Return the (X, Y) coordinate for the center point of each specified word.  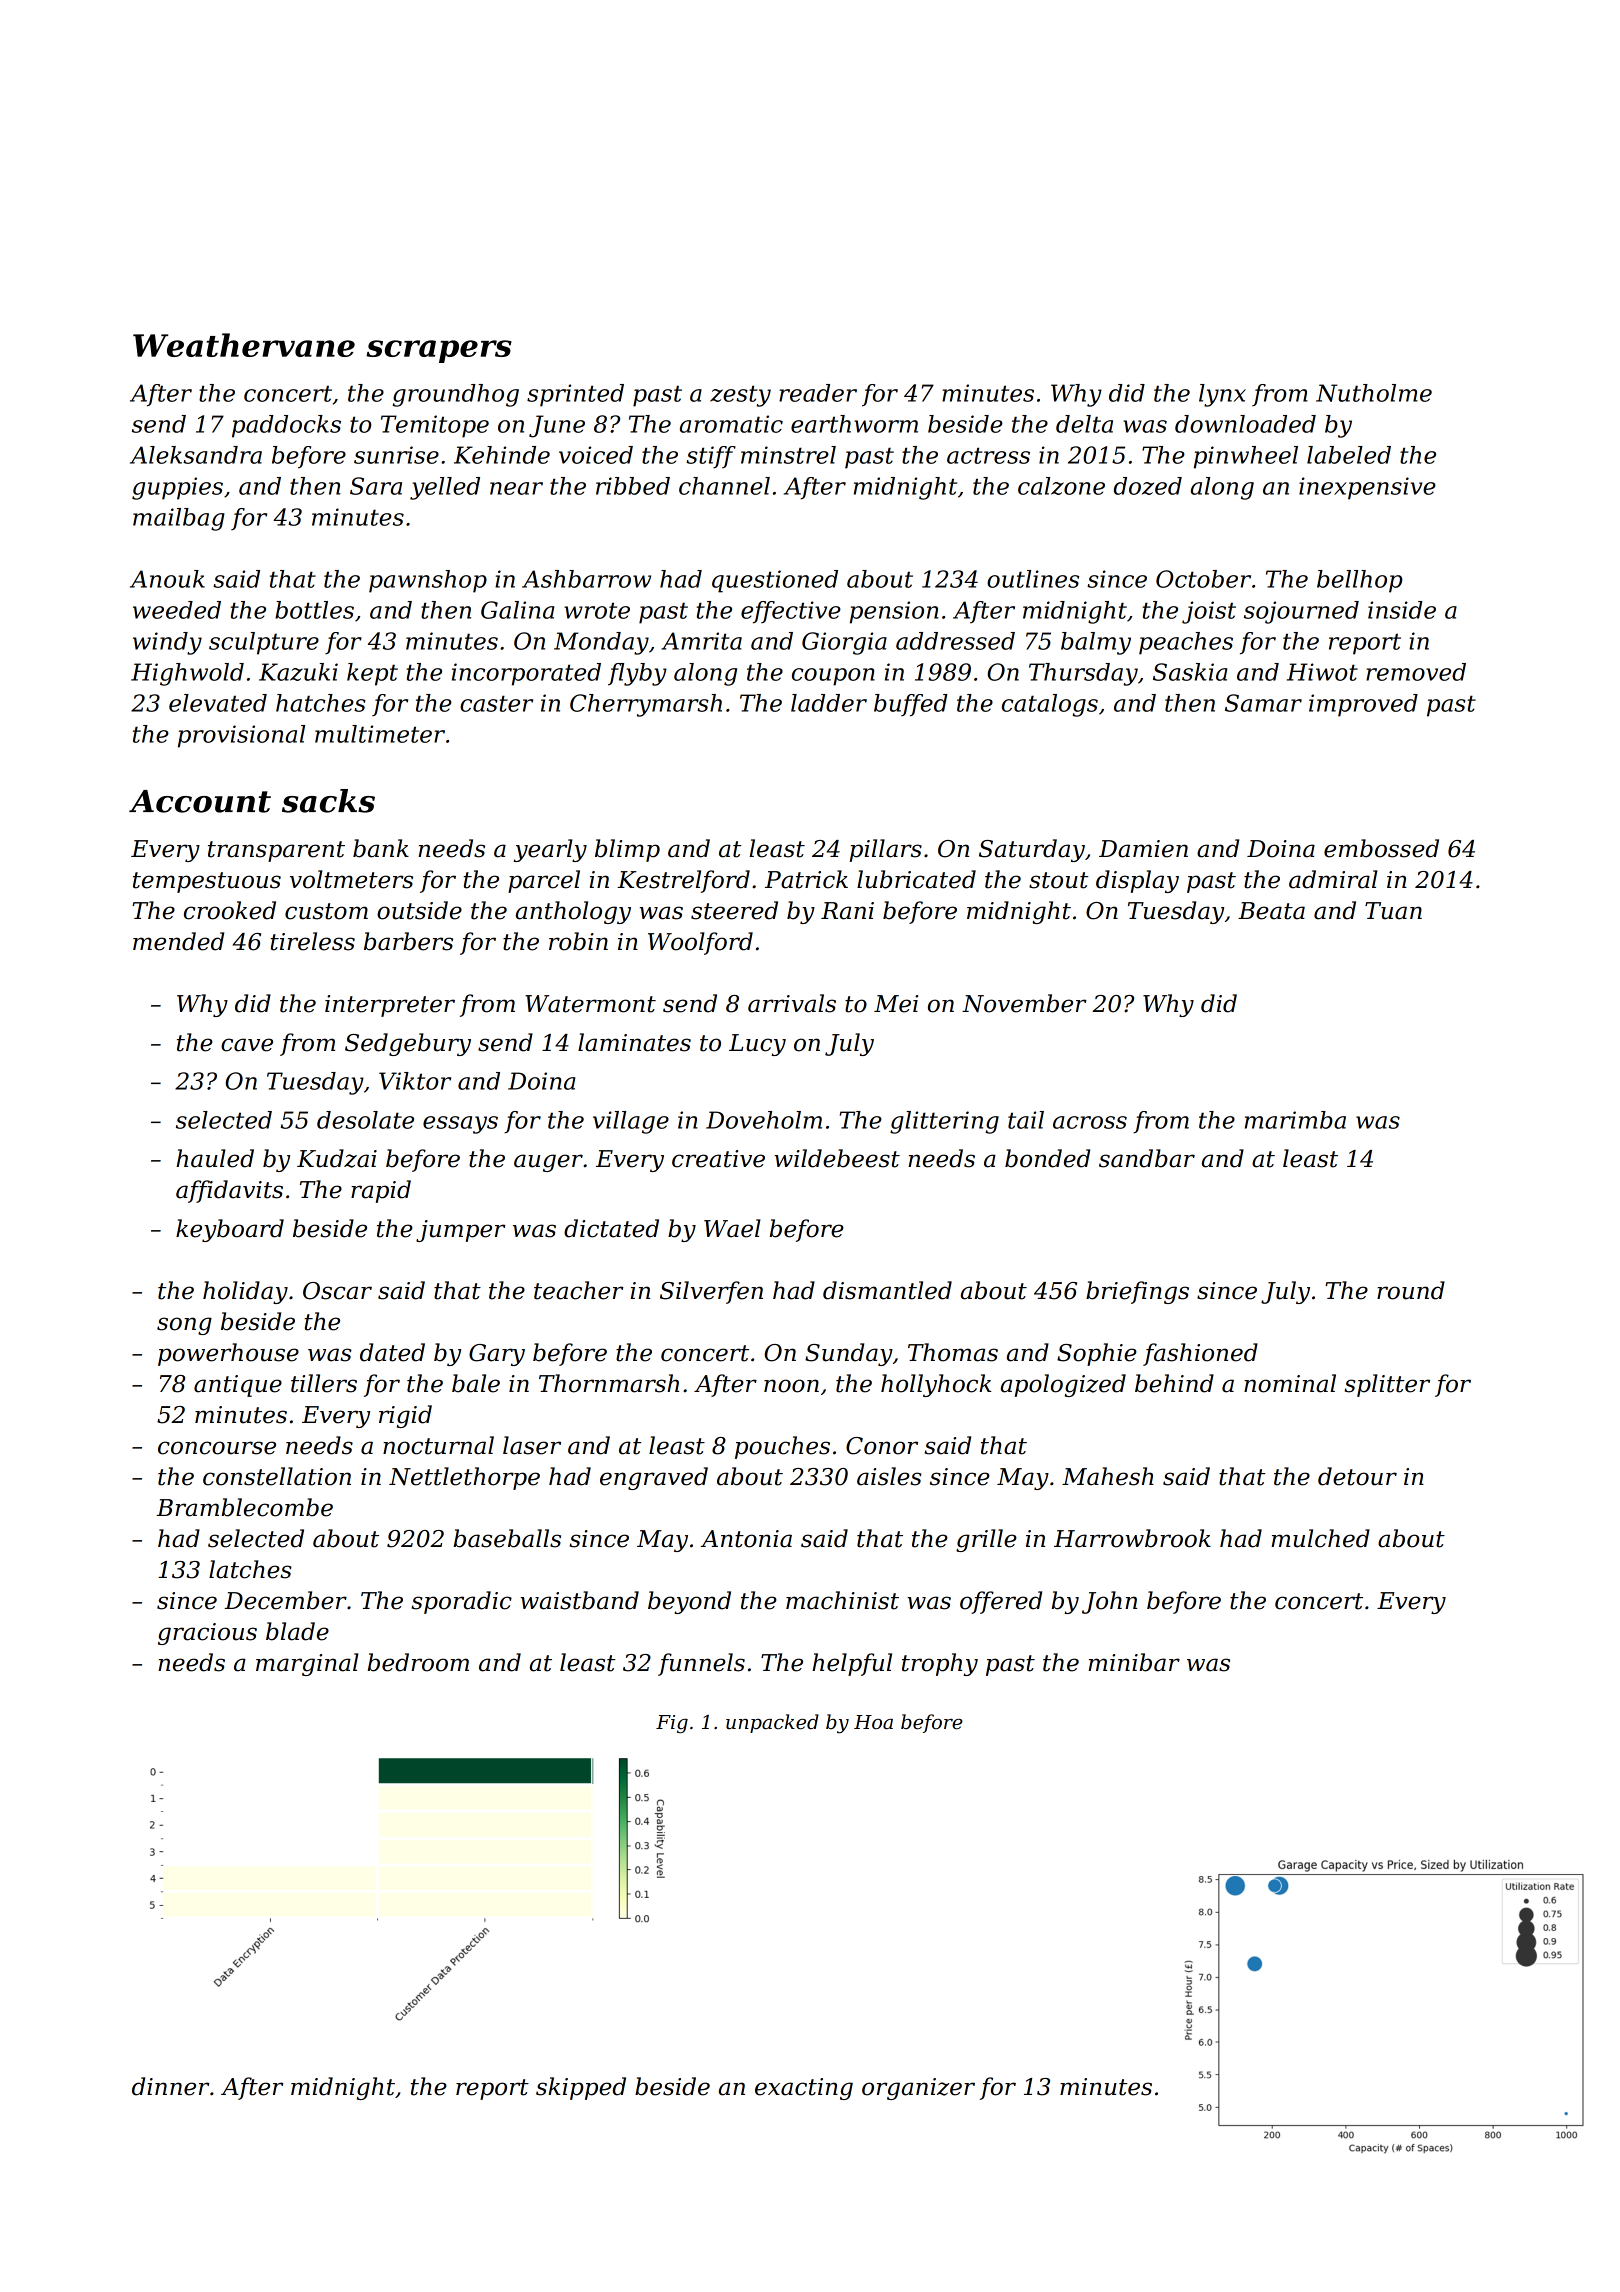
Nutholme (1374, 393)
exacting (804, 2089)
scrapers (439, 351)
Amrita (701, 641)
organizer (918, 2089)
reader (818, 393)
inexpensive (1367, 488)
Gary (497, 1355)
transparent (276, 851)
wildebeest (837, 1158)
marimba (1295, 1120)
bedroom (418, 1662)
